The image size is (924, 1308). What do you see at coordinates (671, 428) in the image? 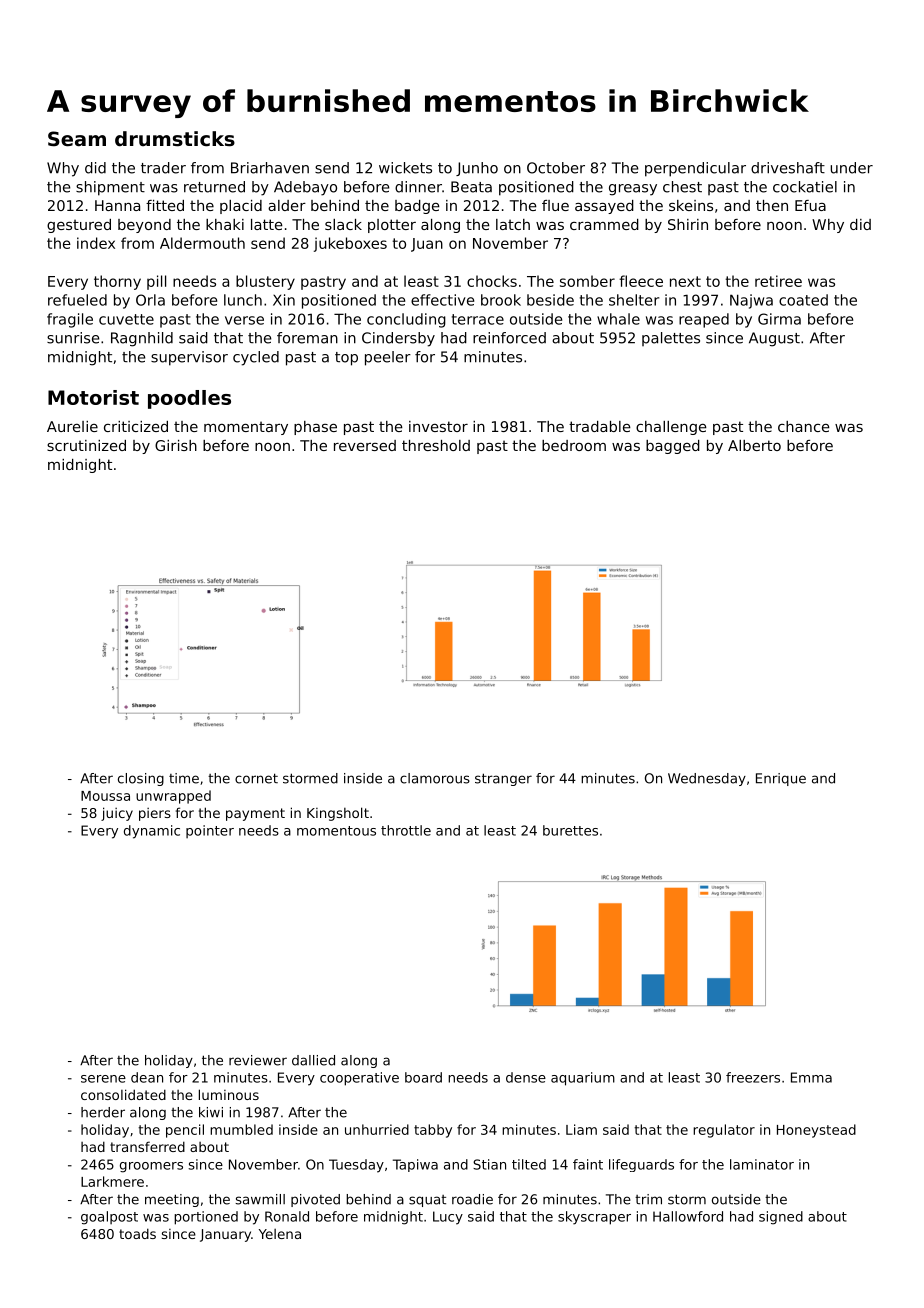
I see `challenge` at bounding box center [671, 428].
